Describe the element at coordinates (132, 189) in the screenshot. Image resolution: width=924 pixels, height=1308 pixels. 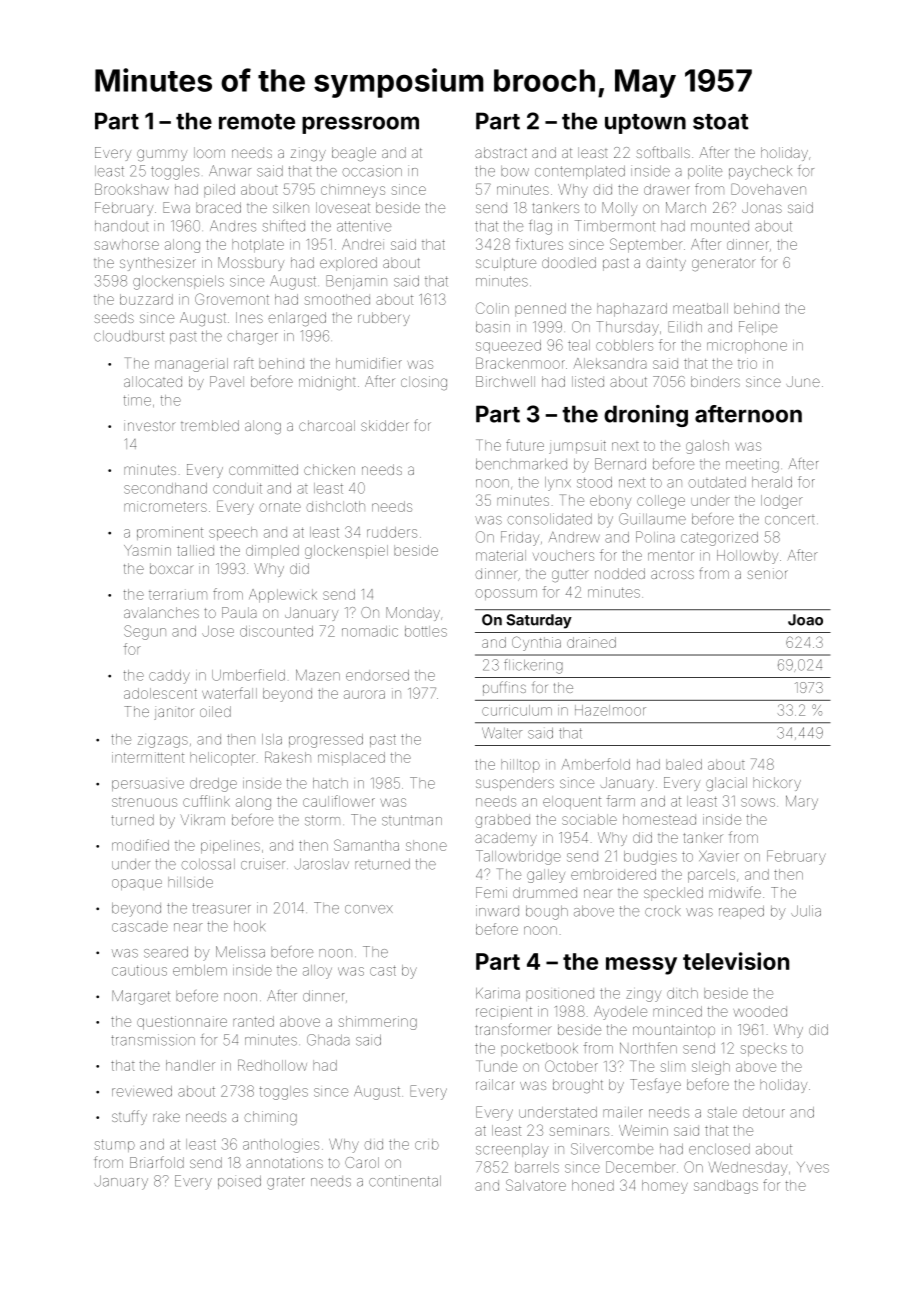
I see `Brookshaw` at that location.
